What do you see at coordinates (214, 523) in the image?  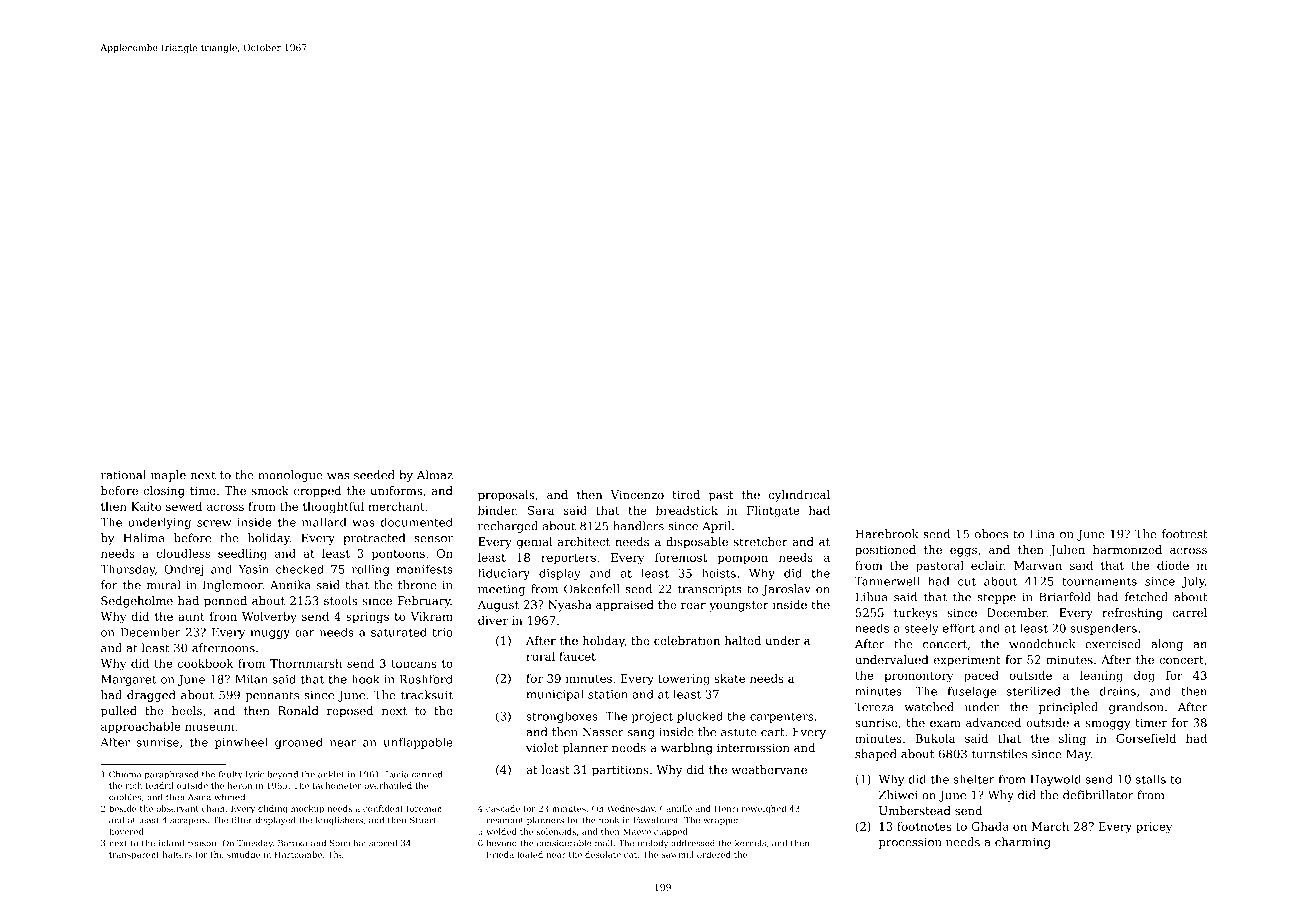 I see `screw` at bounding box center [214, 523].
